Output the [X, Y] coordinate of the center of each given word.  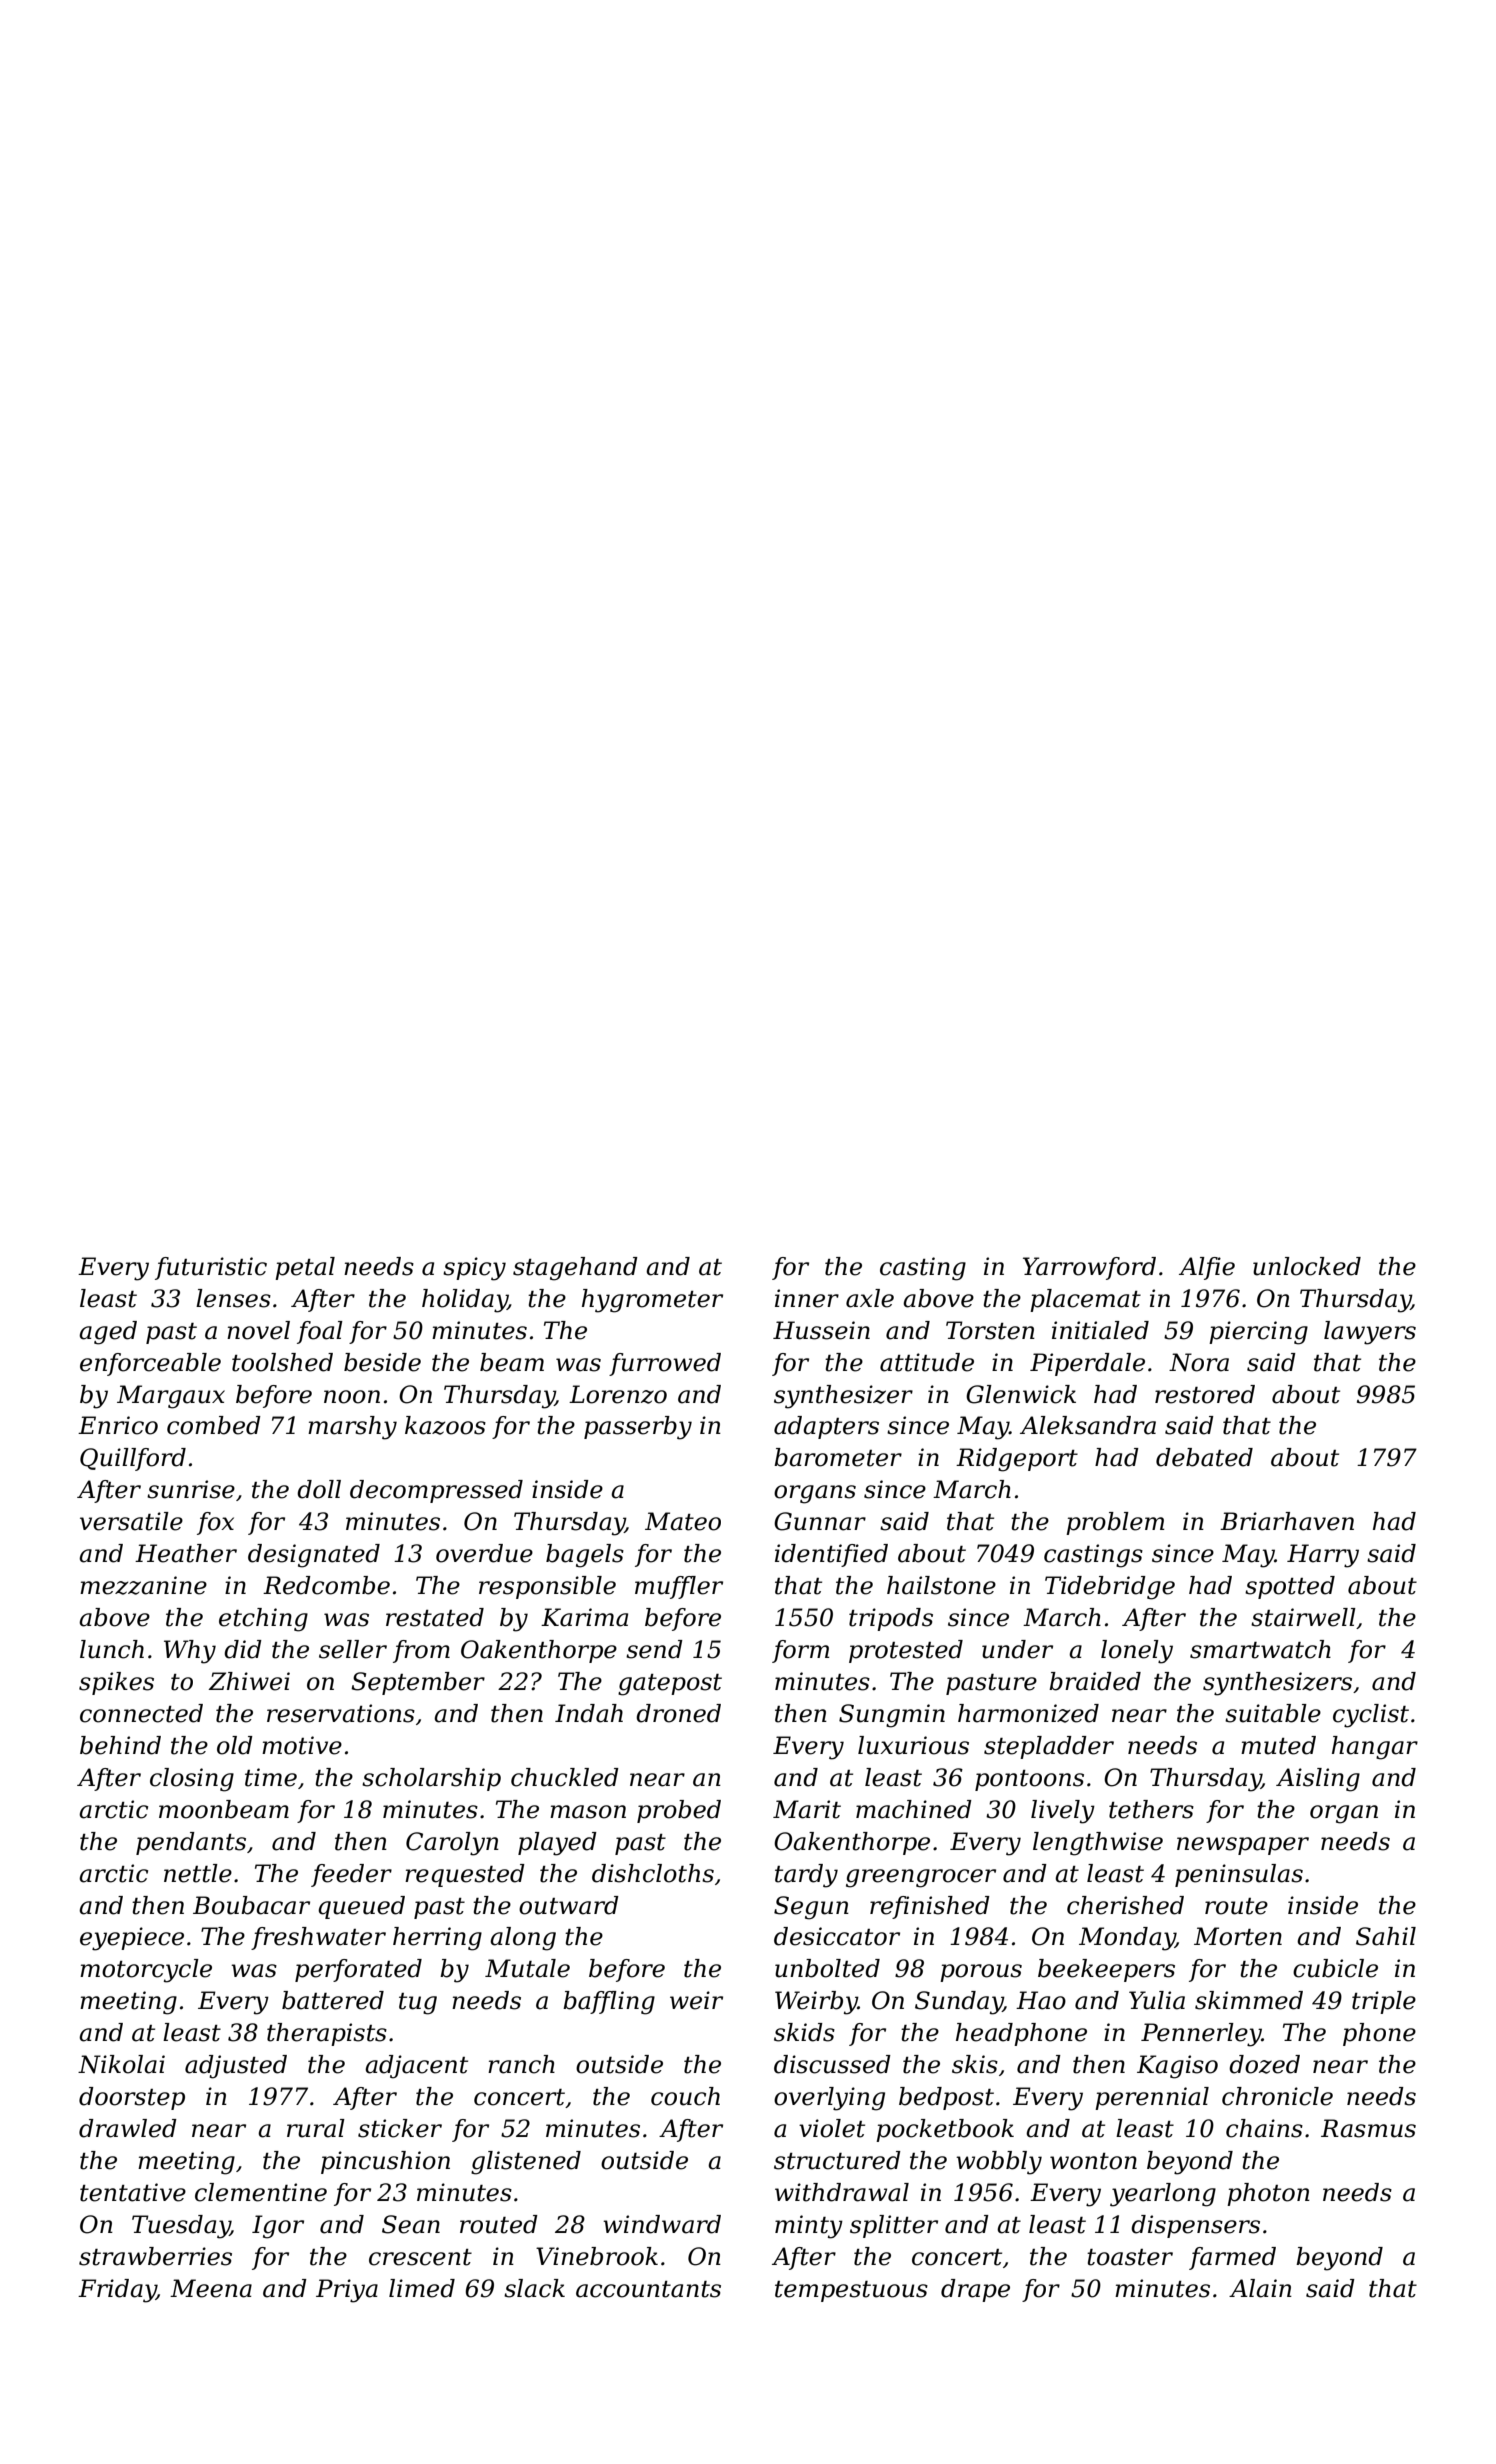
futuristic [211, 1268]
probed [679, 1811]
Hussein [821, 1330]
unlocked [1307, 1266]
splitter [894, 2226]
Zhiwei [249, 1681]
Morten [1238, 1936]
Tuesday [181, 2227]
